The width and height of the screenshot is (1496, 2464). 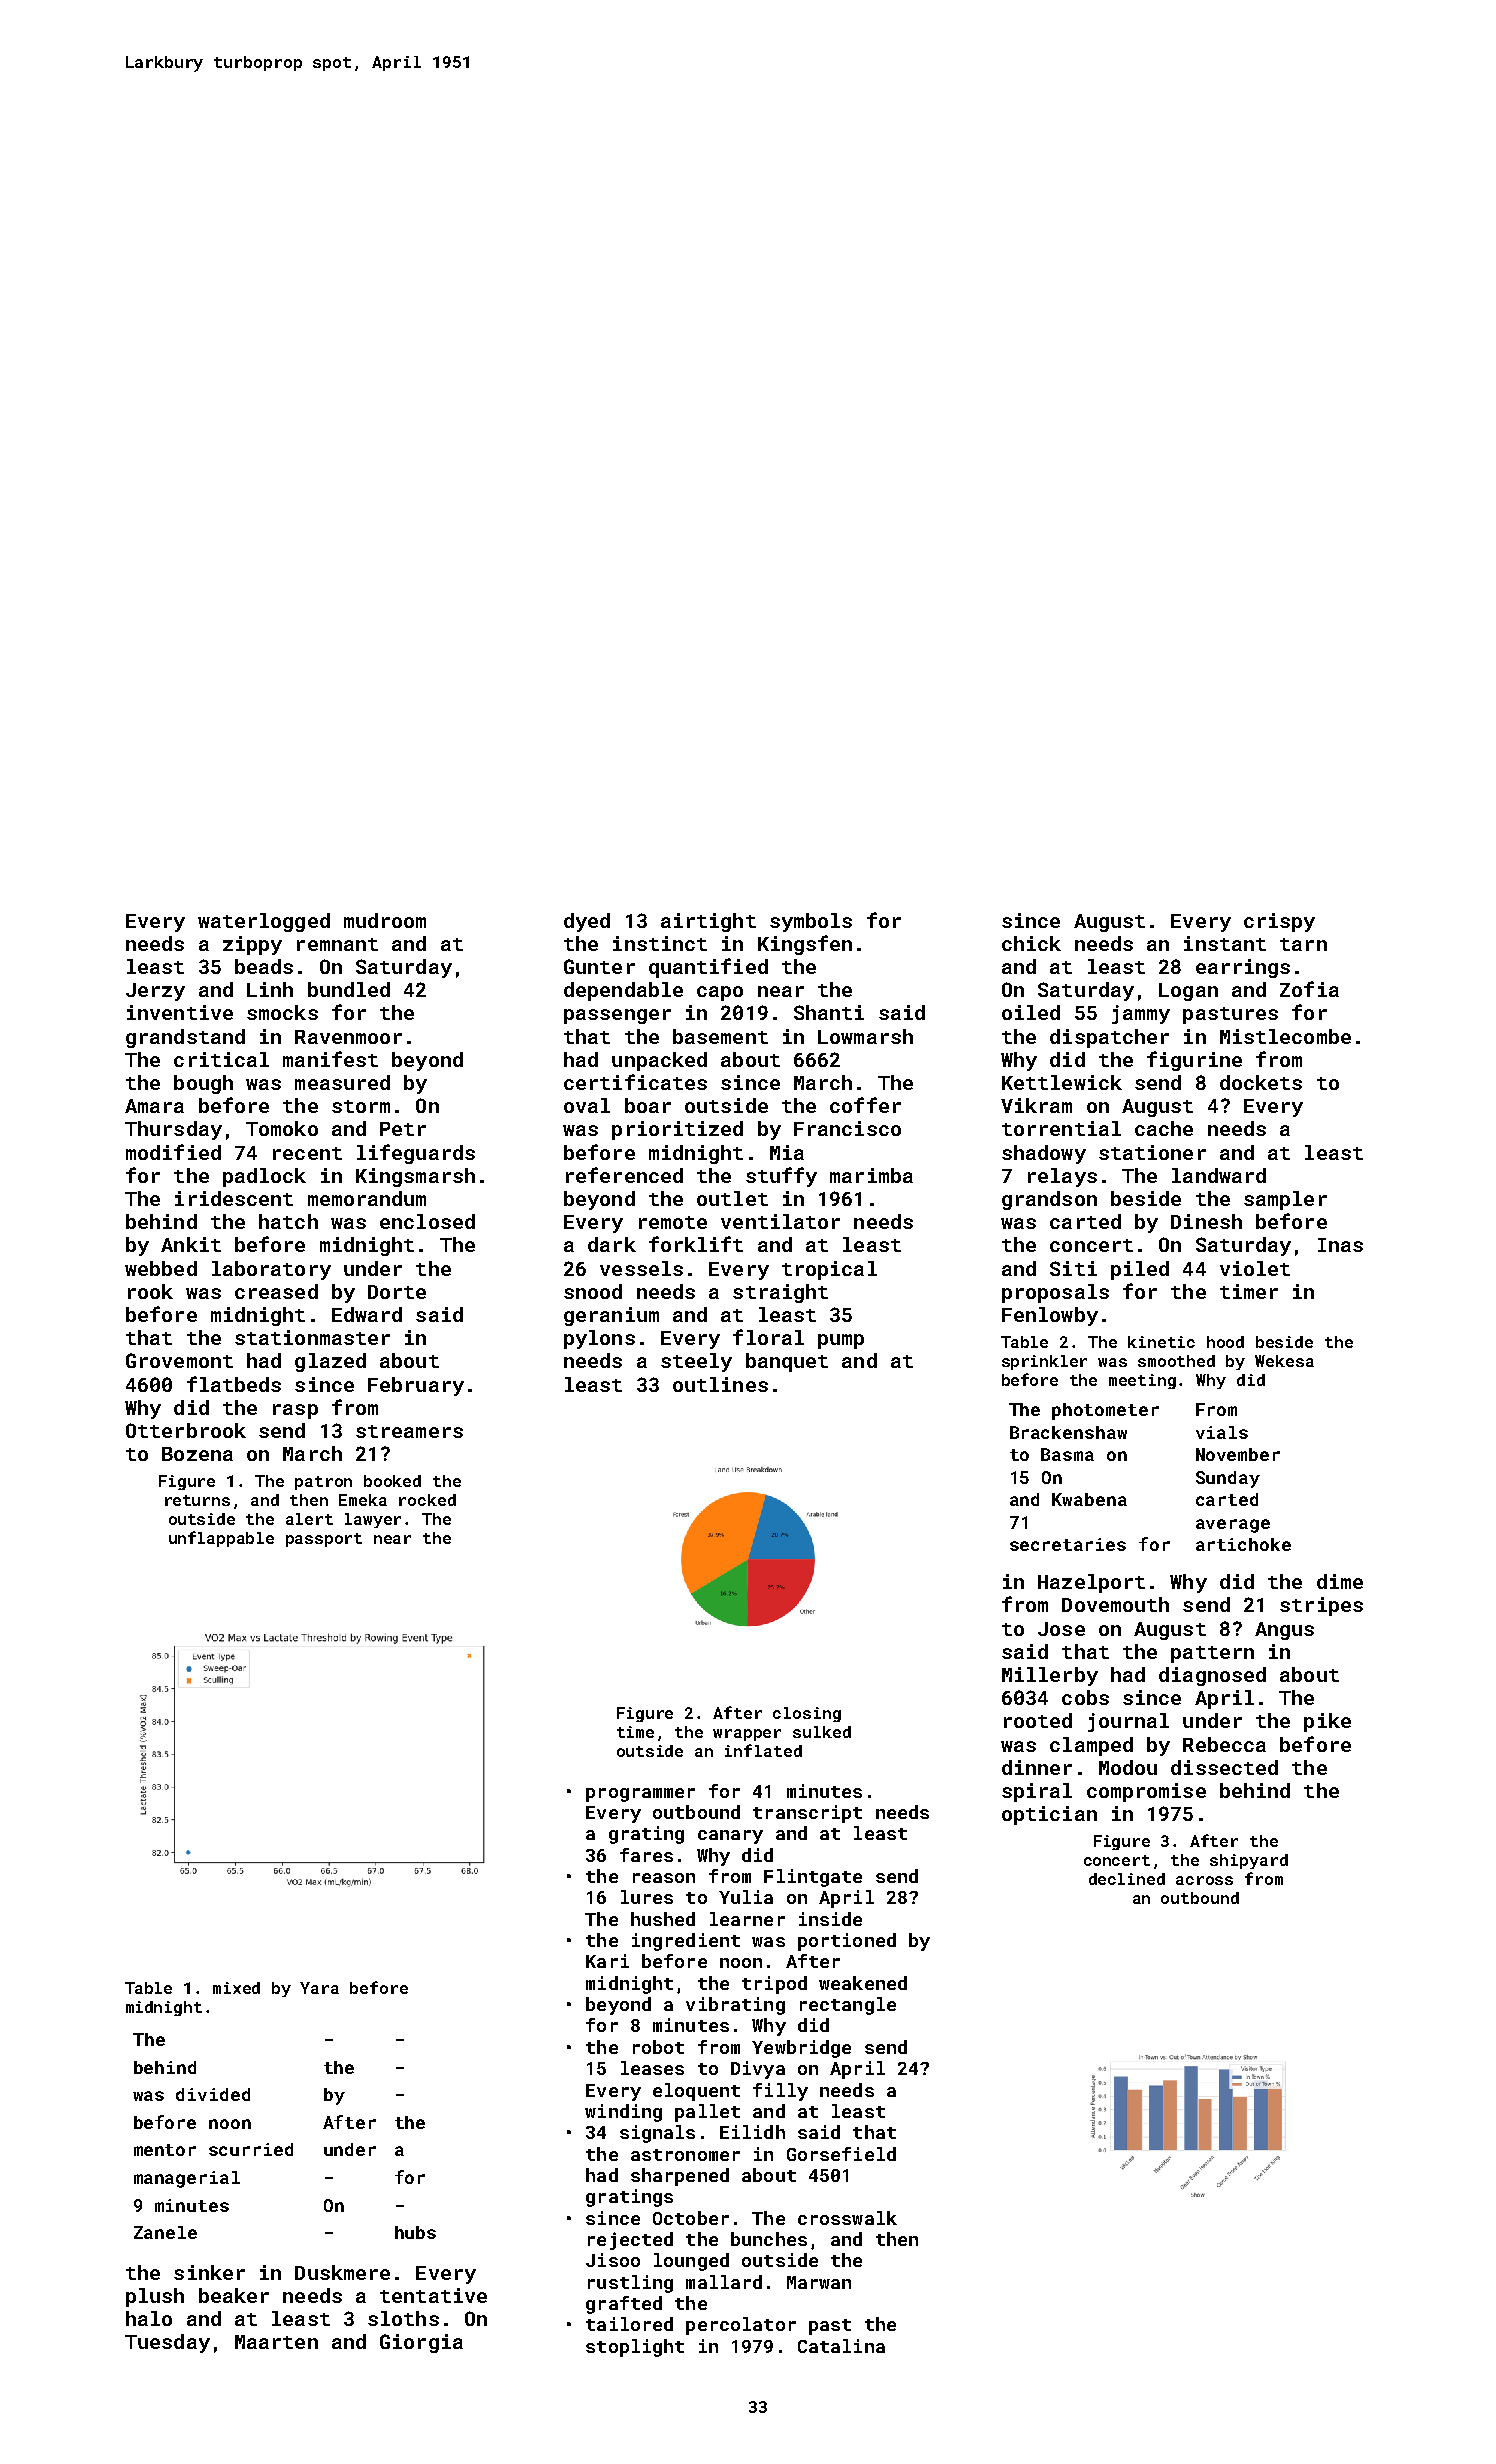 What do you see at coordinates (680, 2177) in the screenshot?
I see `sharpened` at bounding box center [680, 2177].
